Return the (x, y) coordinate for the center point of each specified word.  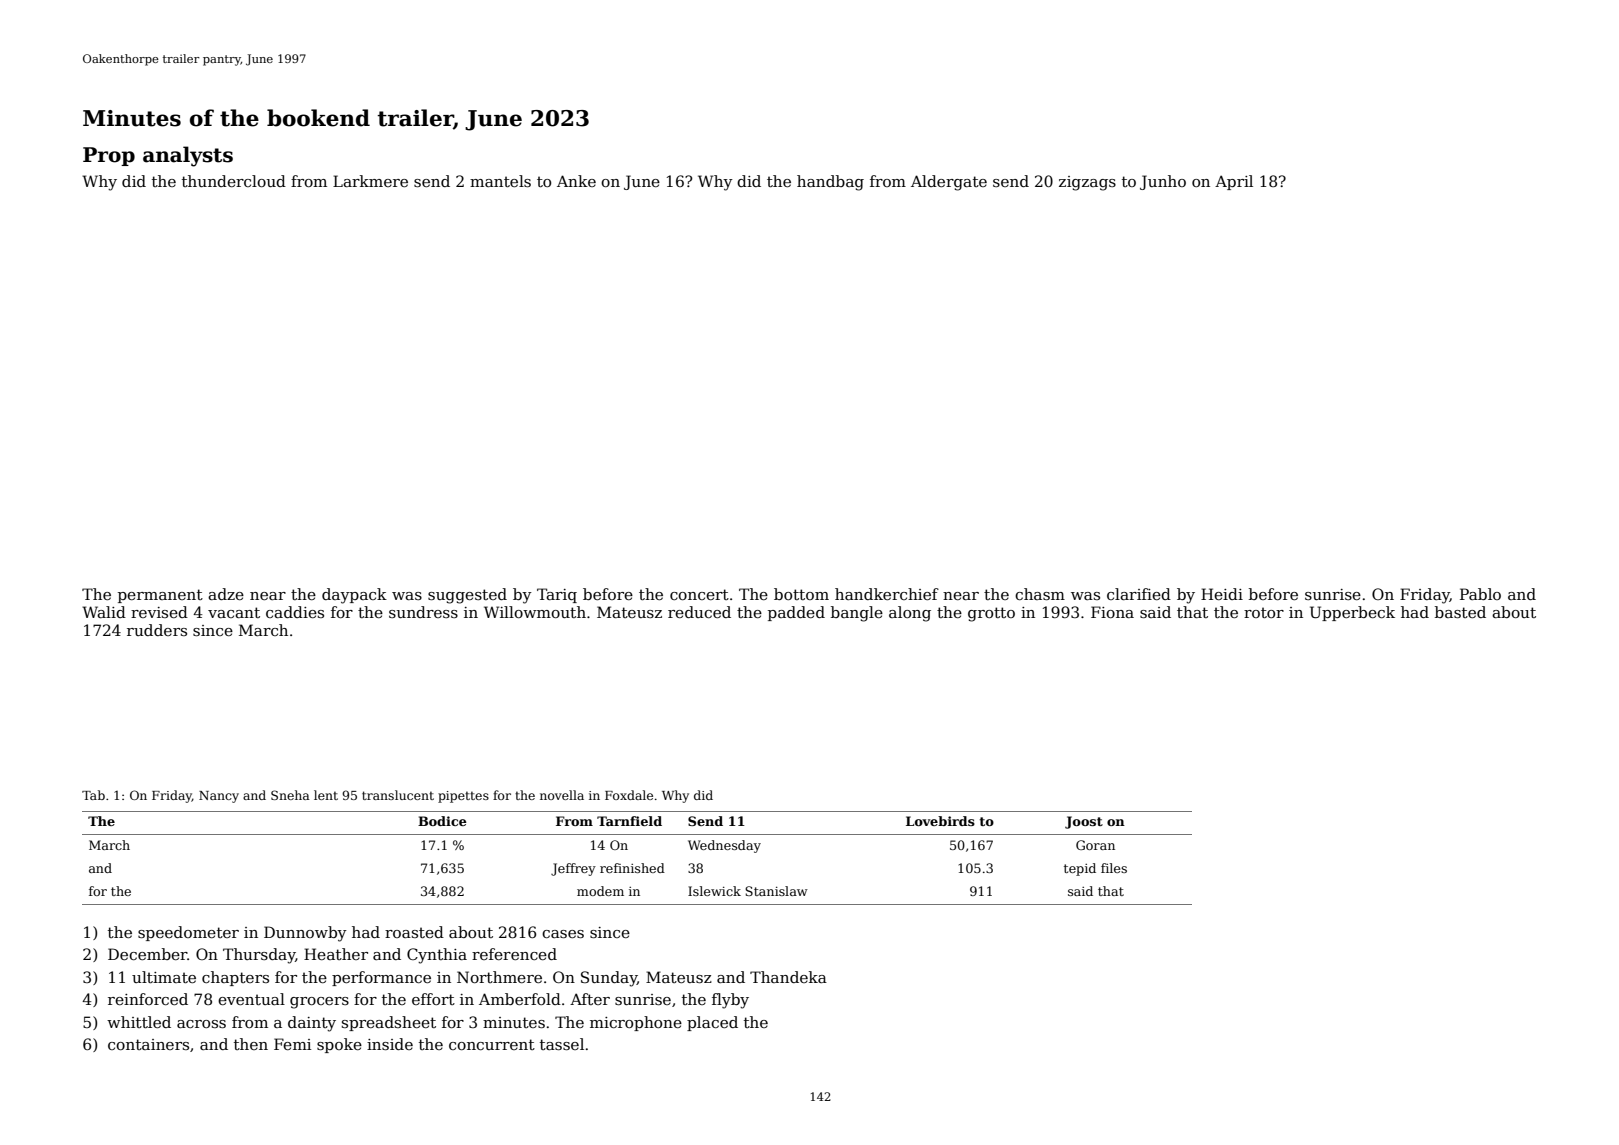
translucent (398, 795)
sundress (423, 612)
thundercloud (234, 181)
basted (1460, 612)
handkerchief (887, 594)
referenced (514, 954)
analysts (188, 156)
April (1234, 182)
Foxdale (629, 795)
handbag (830, 183)
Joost (1084, 822)
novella (562, 795)
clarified (1139, 594)
